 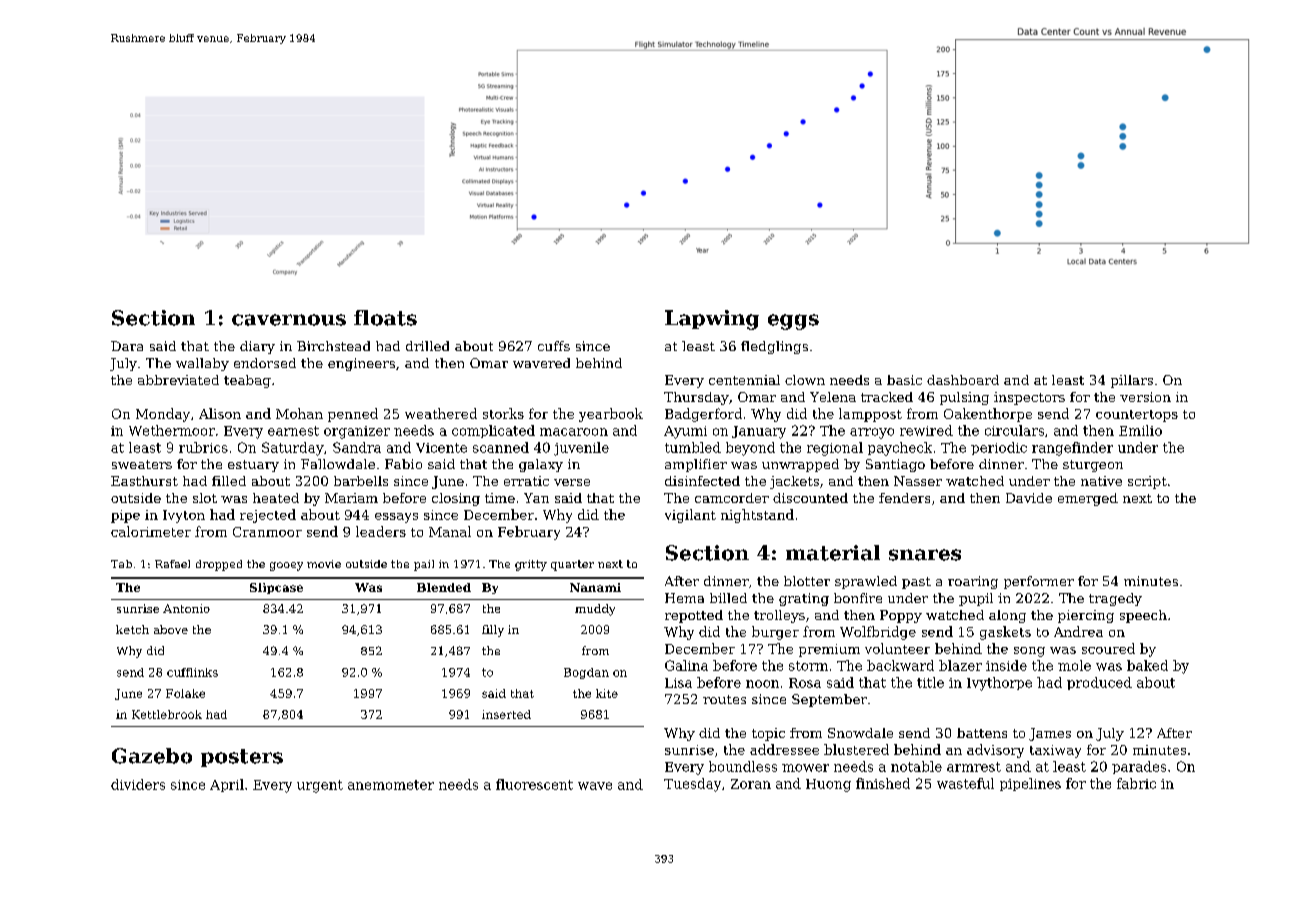 What do you see at coordinates (751, 784) in the screenshot?
I see `Zoran` at bounding box center [751, 784].
